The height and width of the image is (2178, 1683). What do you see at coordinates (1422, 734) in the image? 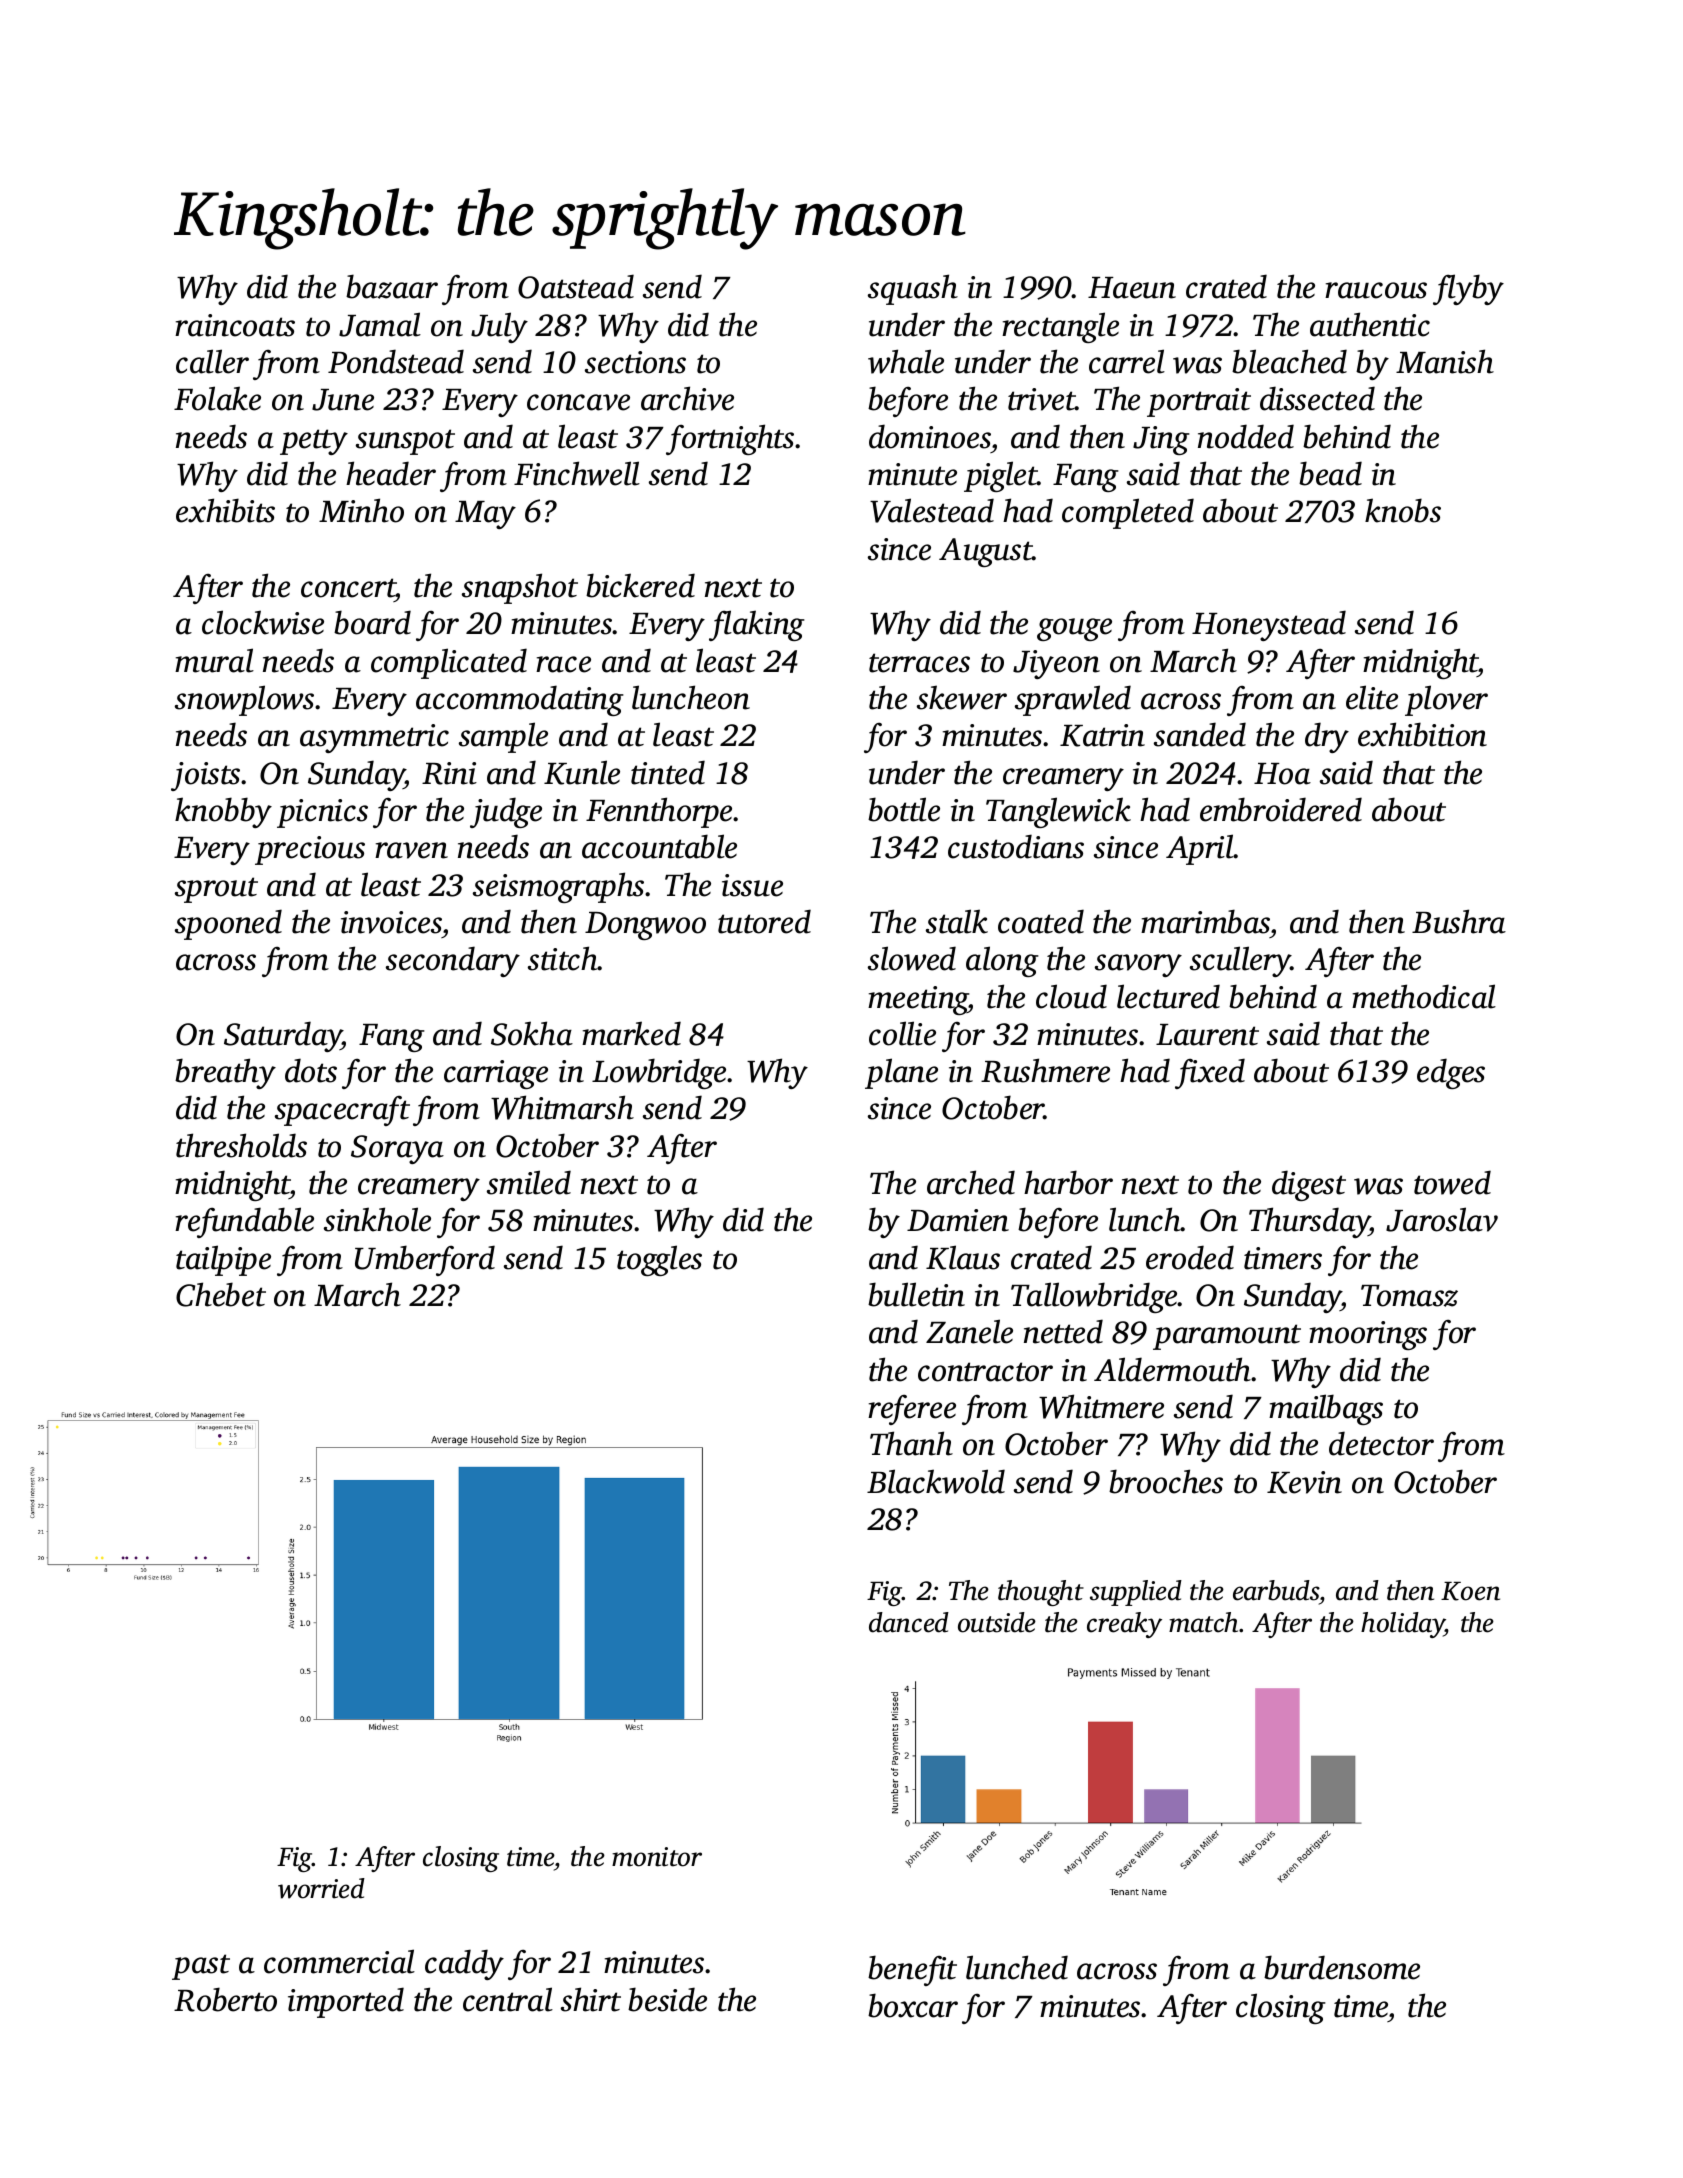
I see `exhibition` at bounding box center [1422, 734].
